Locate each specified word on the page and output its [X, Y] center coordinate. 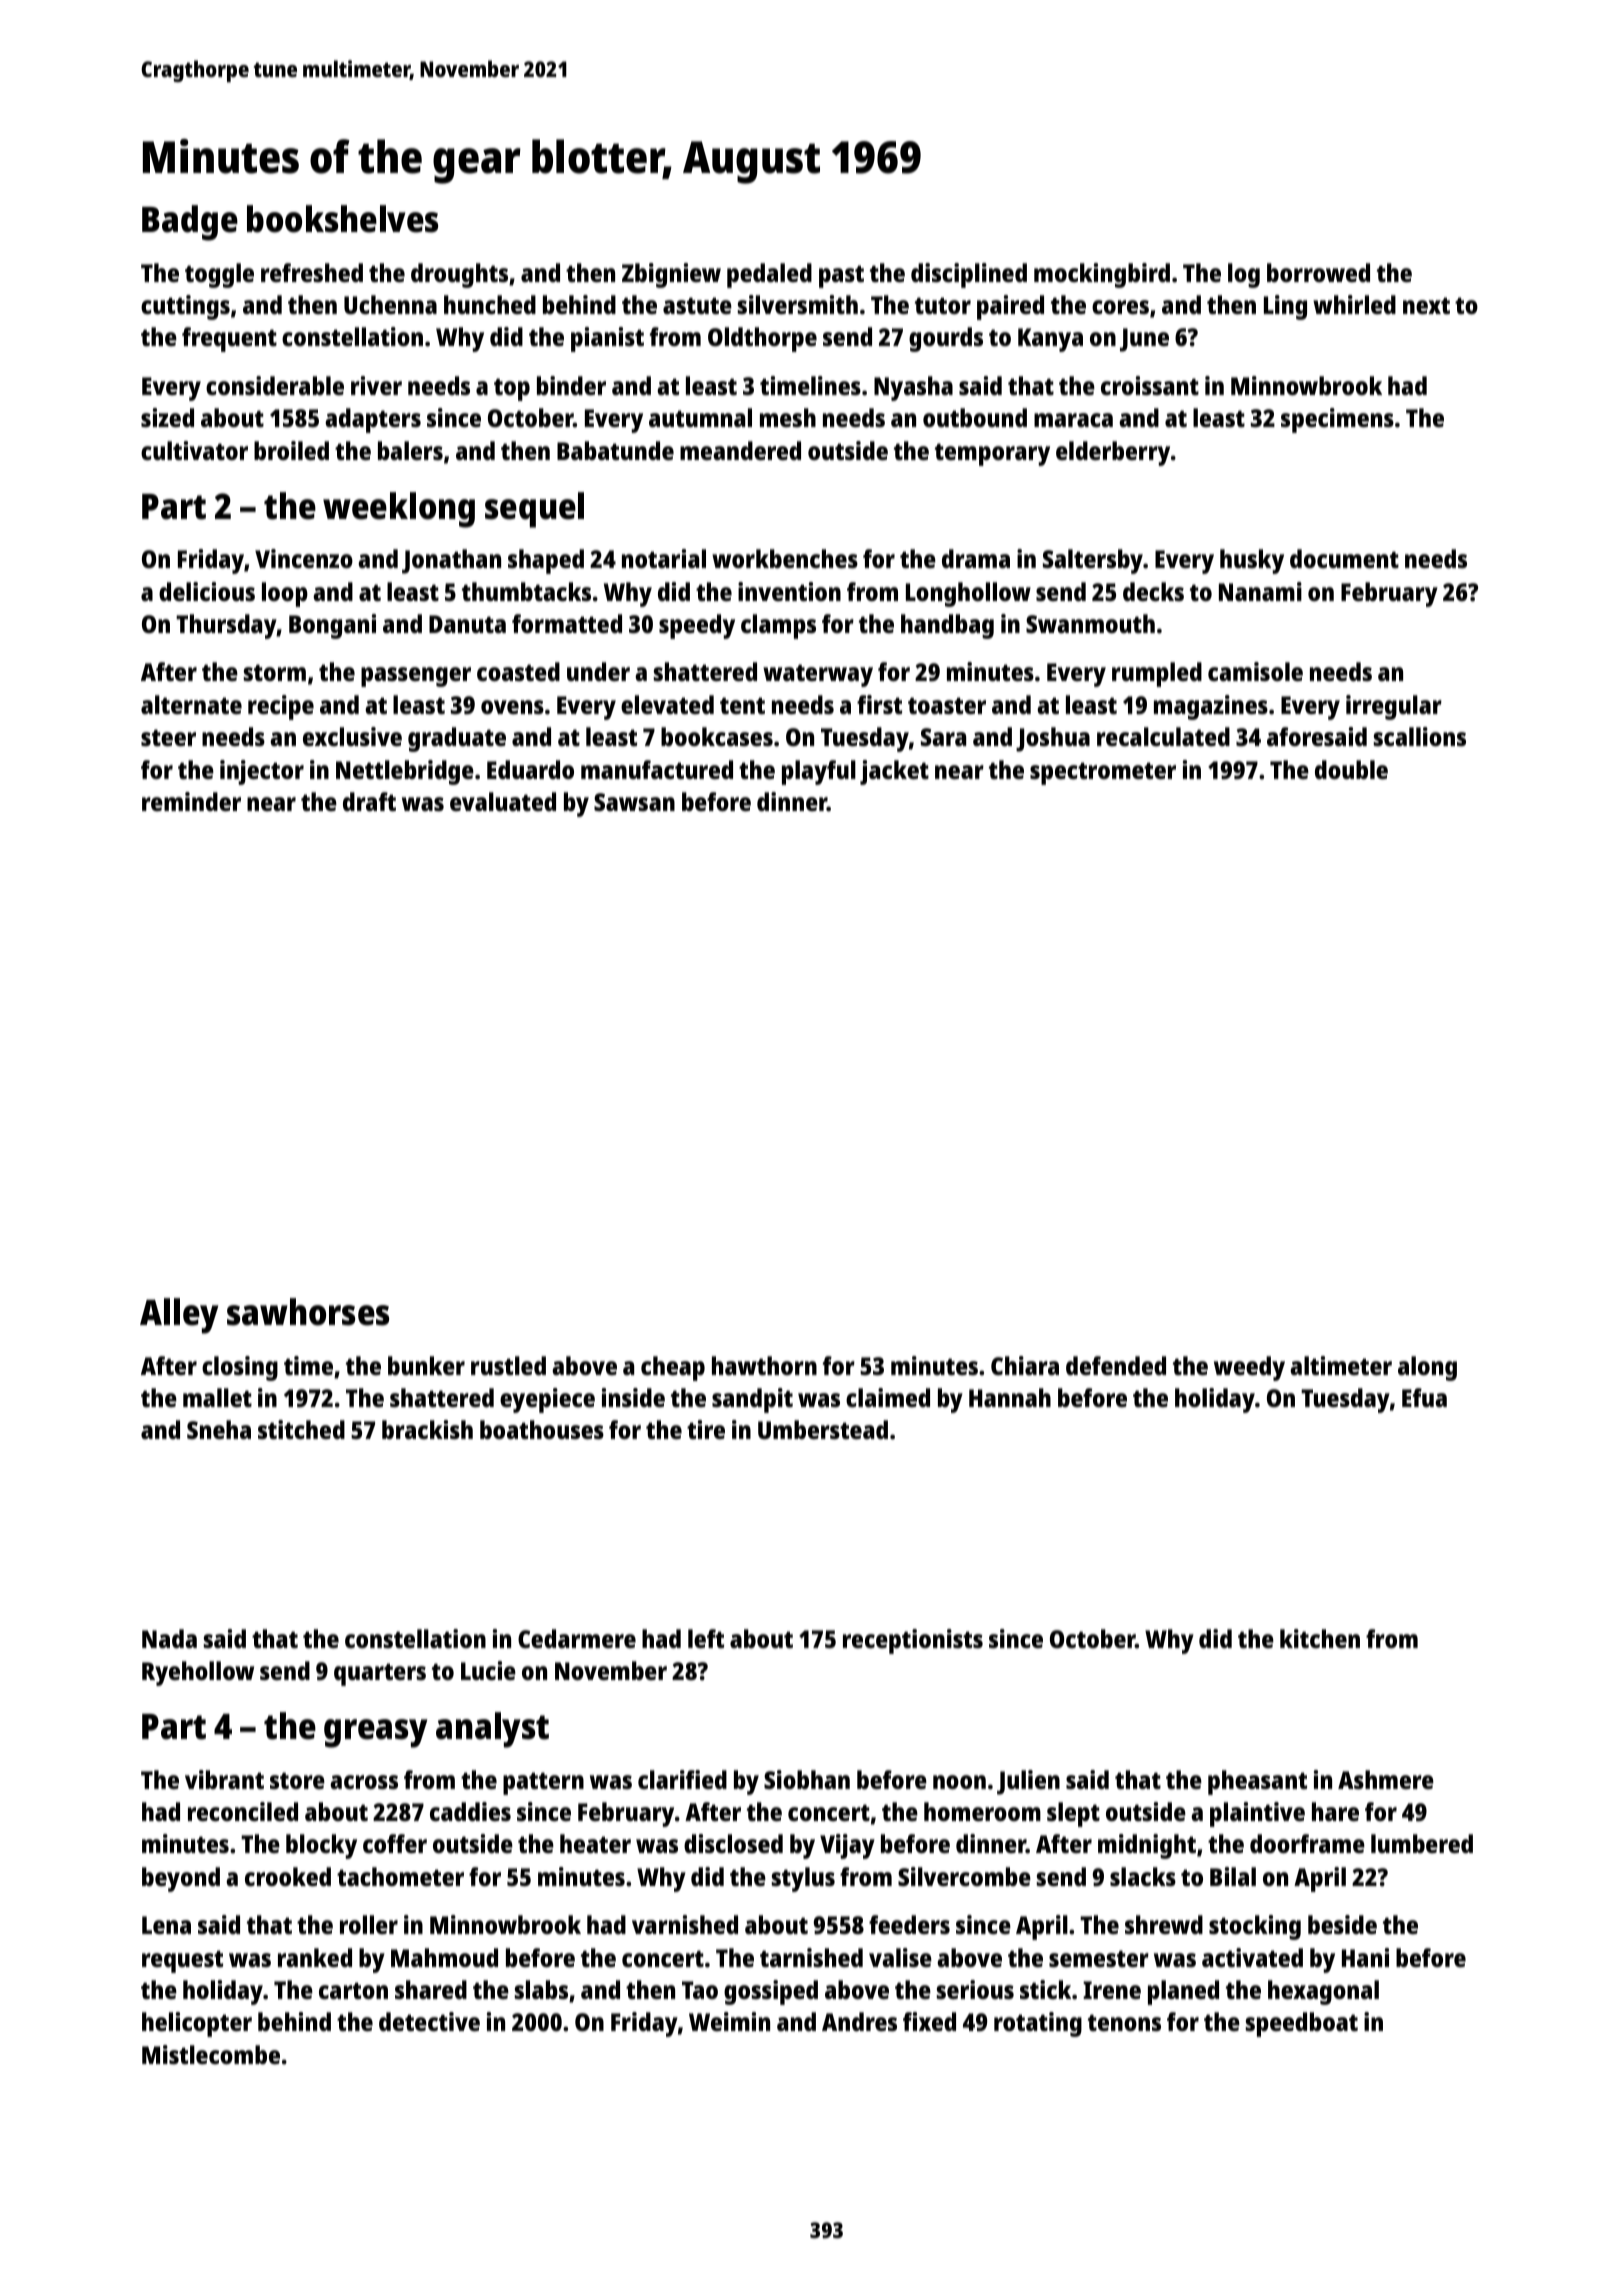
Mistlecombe [211, 2054]
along [1427, 1368]
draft [369, 801]
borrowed [1318, 272]
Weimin [729, 2021]
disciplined [969, 275]
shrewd [1164, 1924]
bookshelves [342, 219]
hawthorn [764, 1365]
